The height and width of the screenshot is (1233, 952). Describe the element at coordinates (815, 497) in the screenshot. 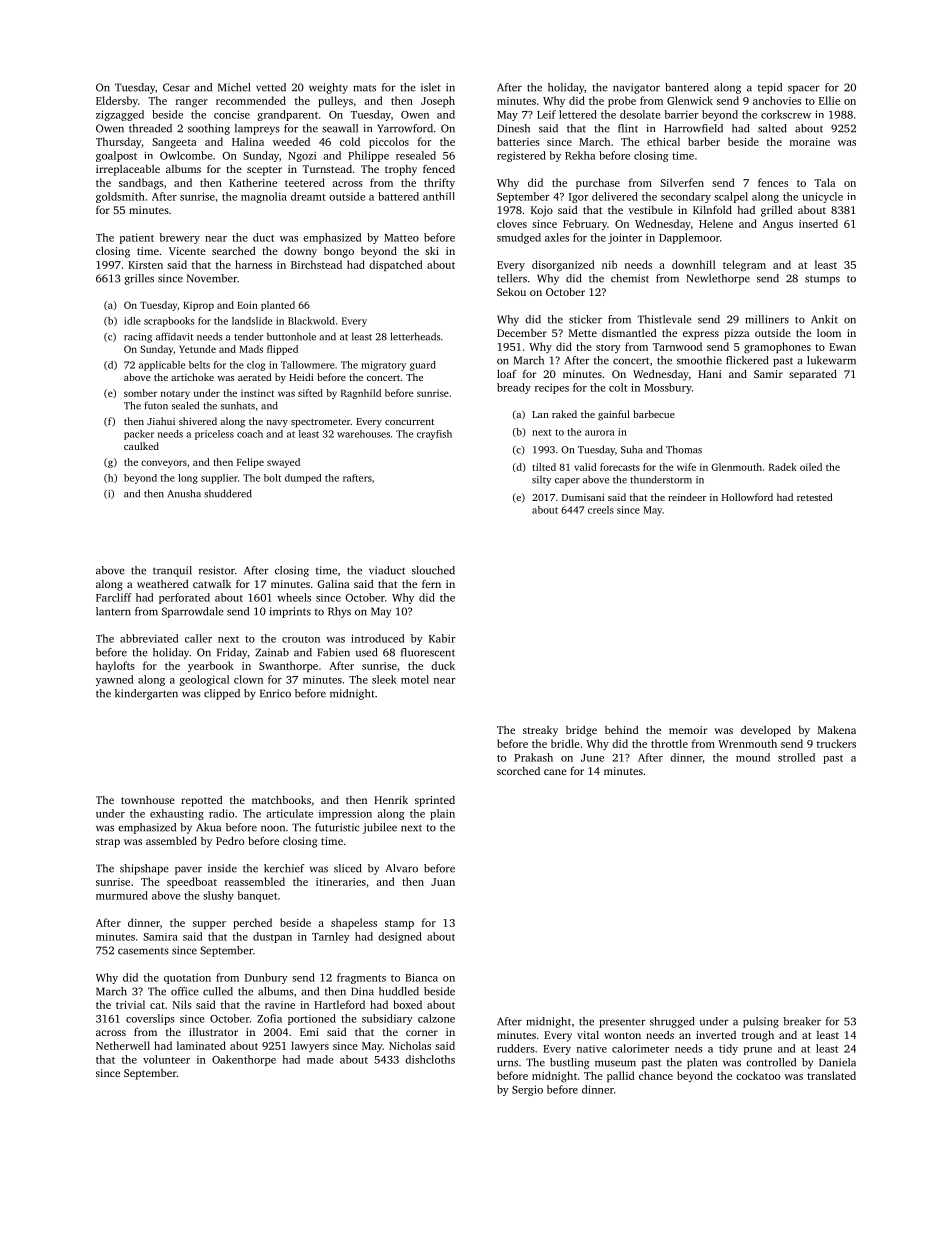

I see `retested` at that location.
